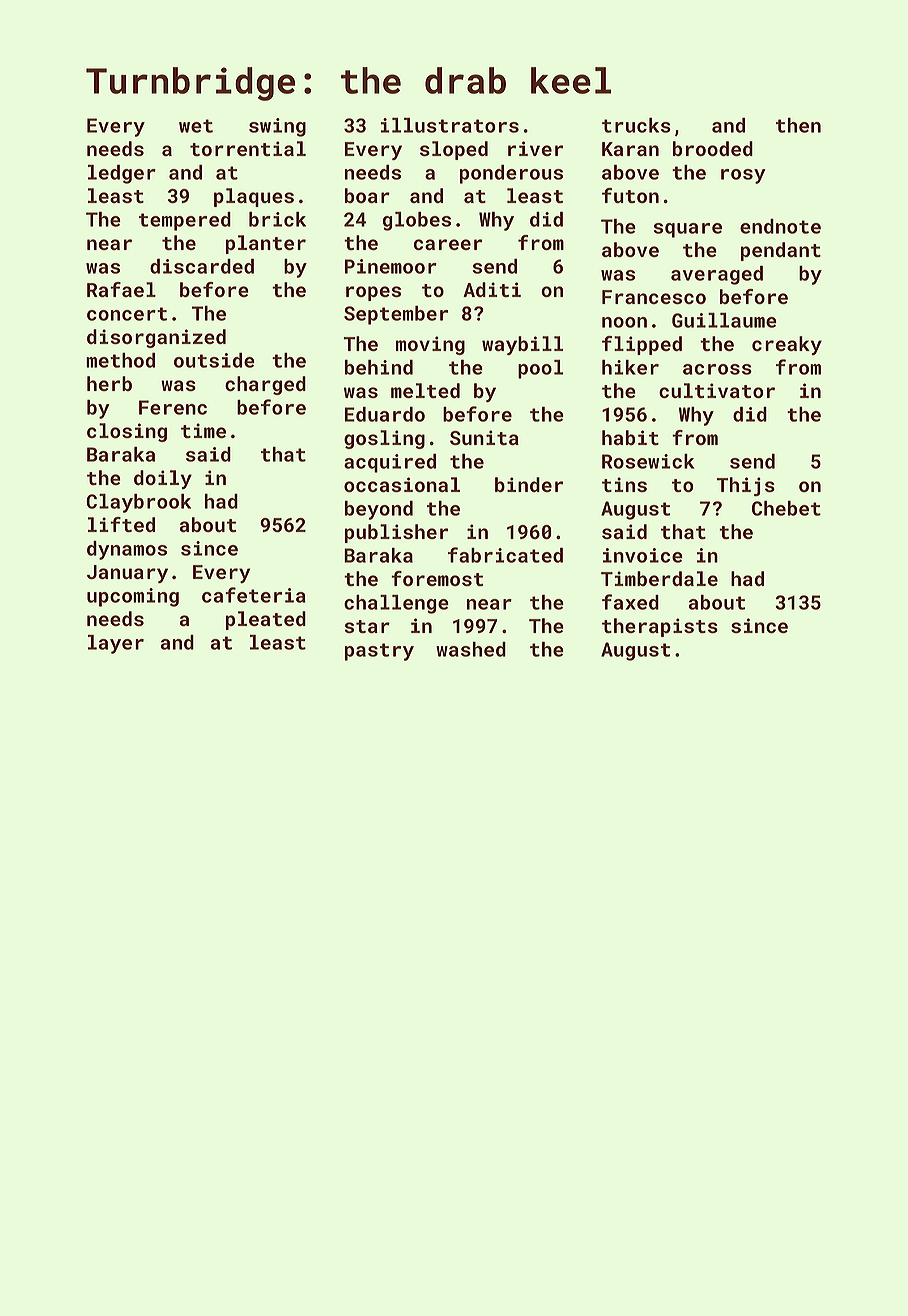  What do you see at coordinates (116, 644) in the page?
I see `layer` at bounding box center [116, 644].
